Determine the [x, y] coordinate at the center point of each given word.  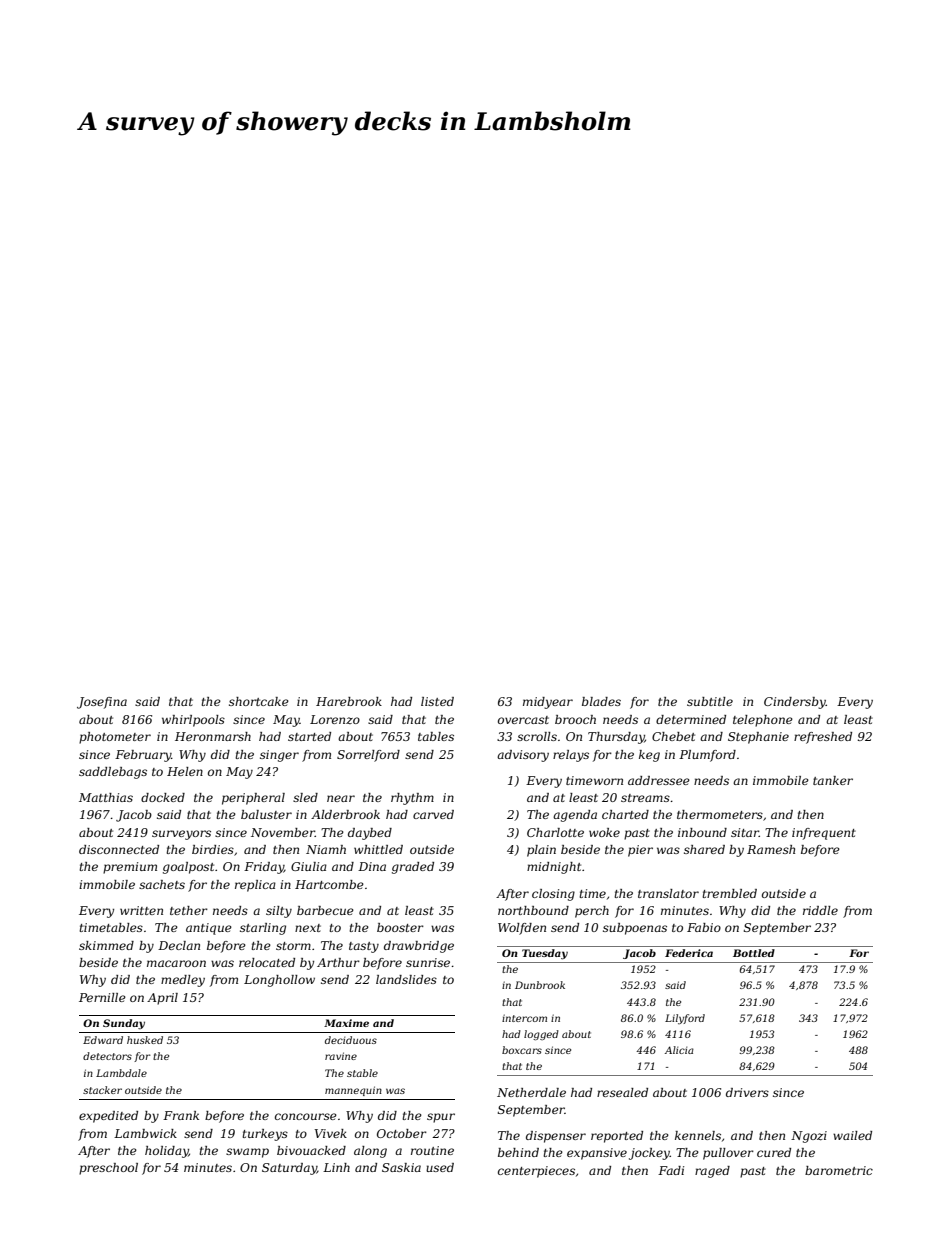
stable [362, 1073]
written [141, 910]
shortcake [259, 701]
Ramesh [771, 849]
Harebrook [349, 701]
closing [553, 895]
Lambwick [145, 1133]
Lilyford [685, 1019]
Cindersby [795, 703]
